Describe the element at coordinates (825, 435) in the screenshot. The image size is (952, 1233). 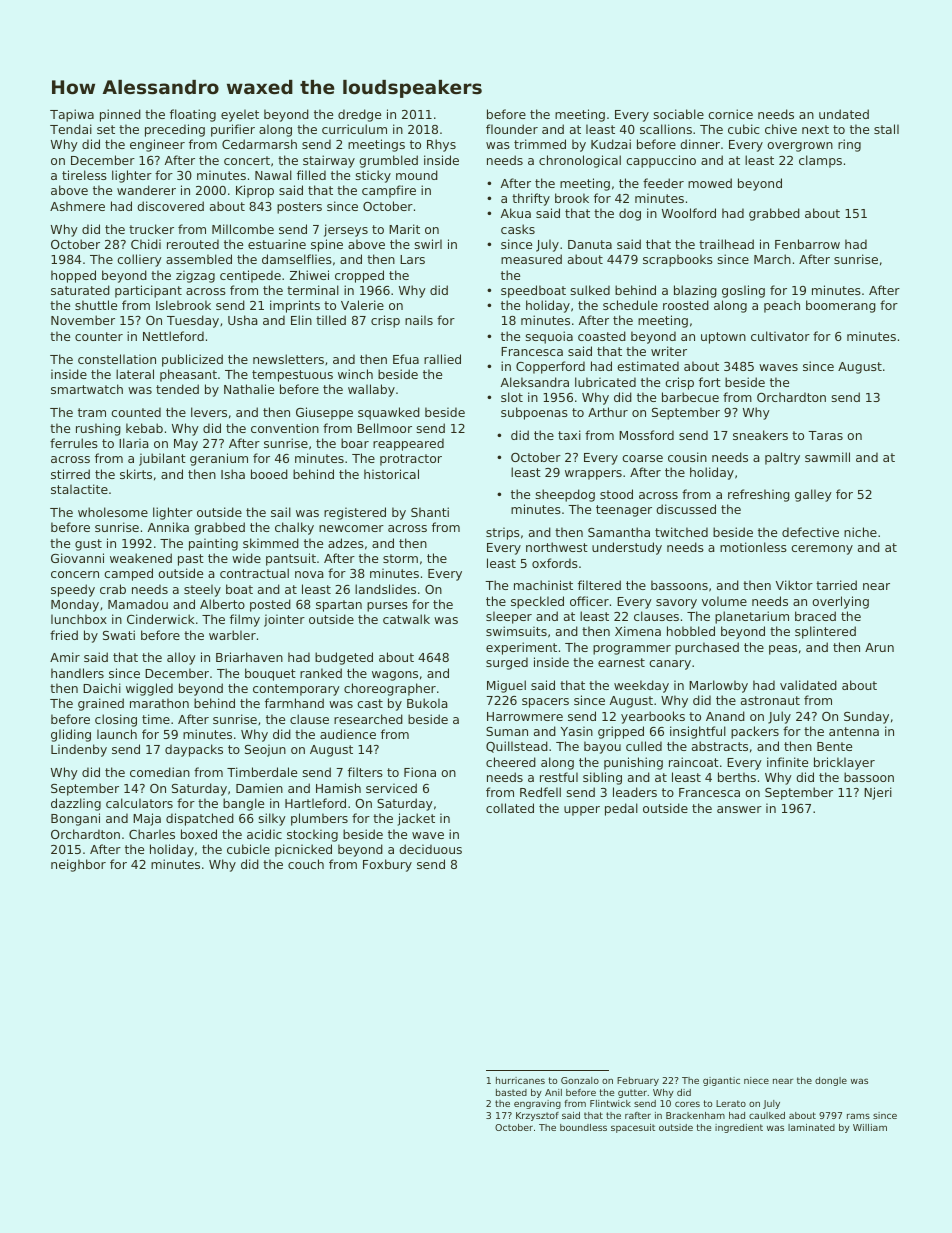
I see `Taras` at that location.
